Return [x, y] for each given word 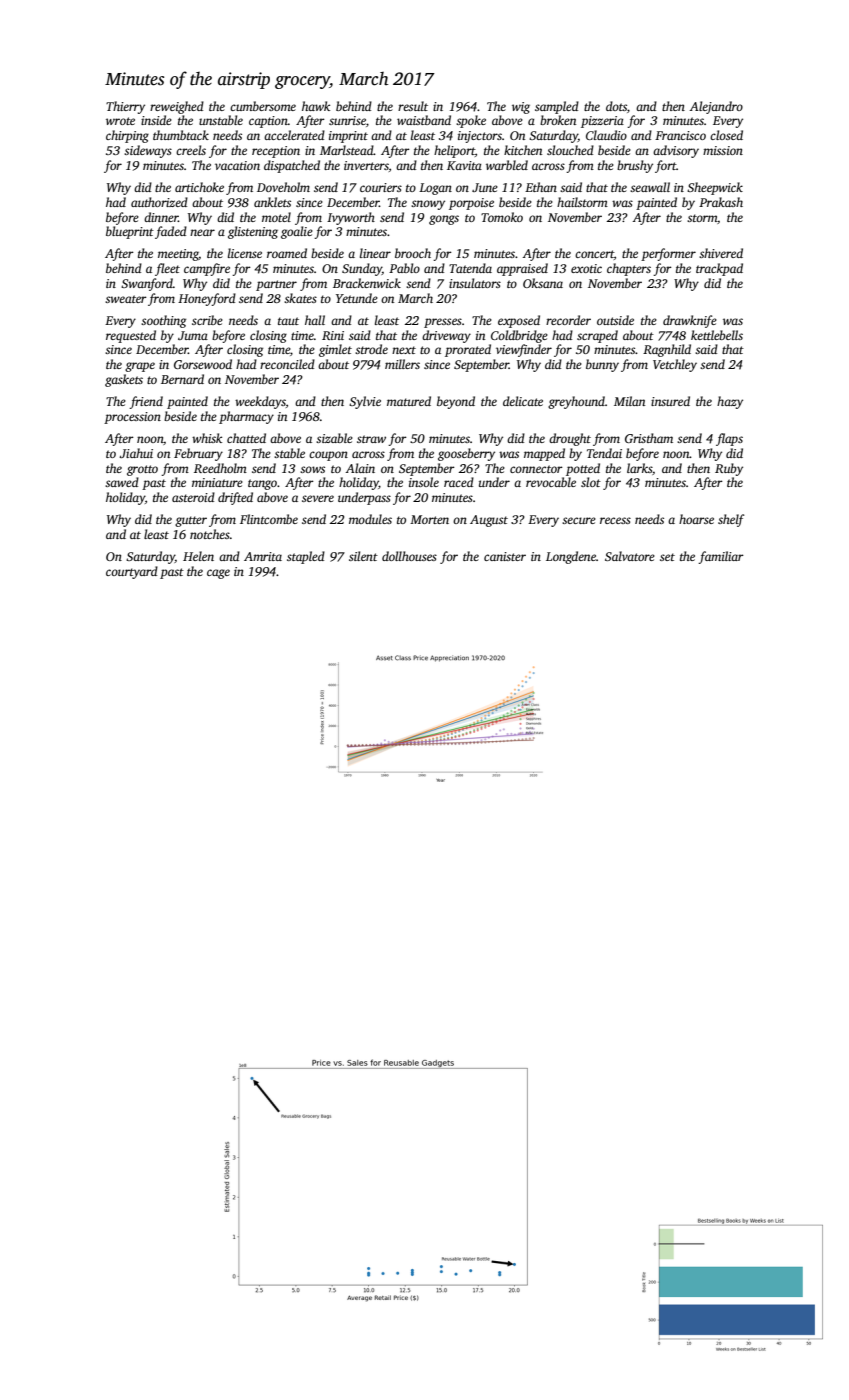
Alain [360, 468]
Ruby [729, 469]
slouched [570, 150]
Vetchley [675, 365]
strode [371, 349]
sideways [148, 151]
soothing [163, 321]
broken [558, 120]
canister [505, 556]
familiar [721, 557]
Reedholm [220, 468]
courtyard [132, 572]
